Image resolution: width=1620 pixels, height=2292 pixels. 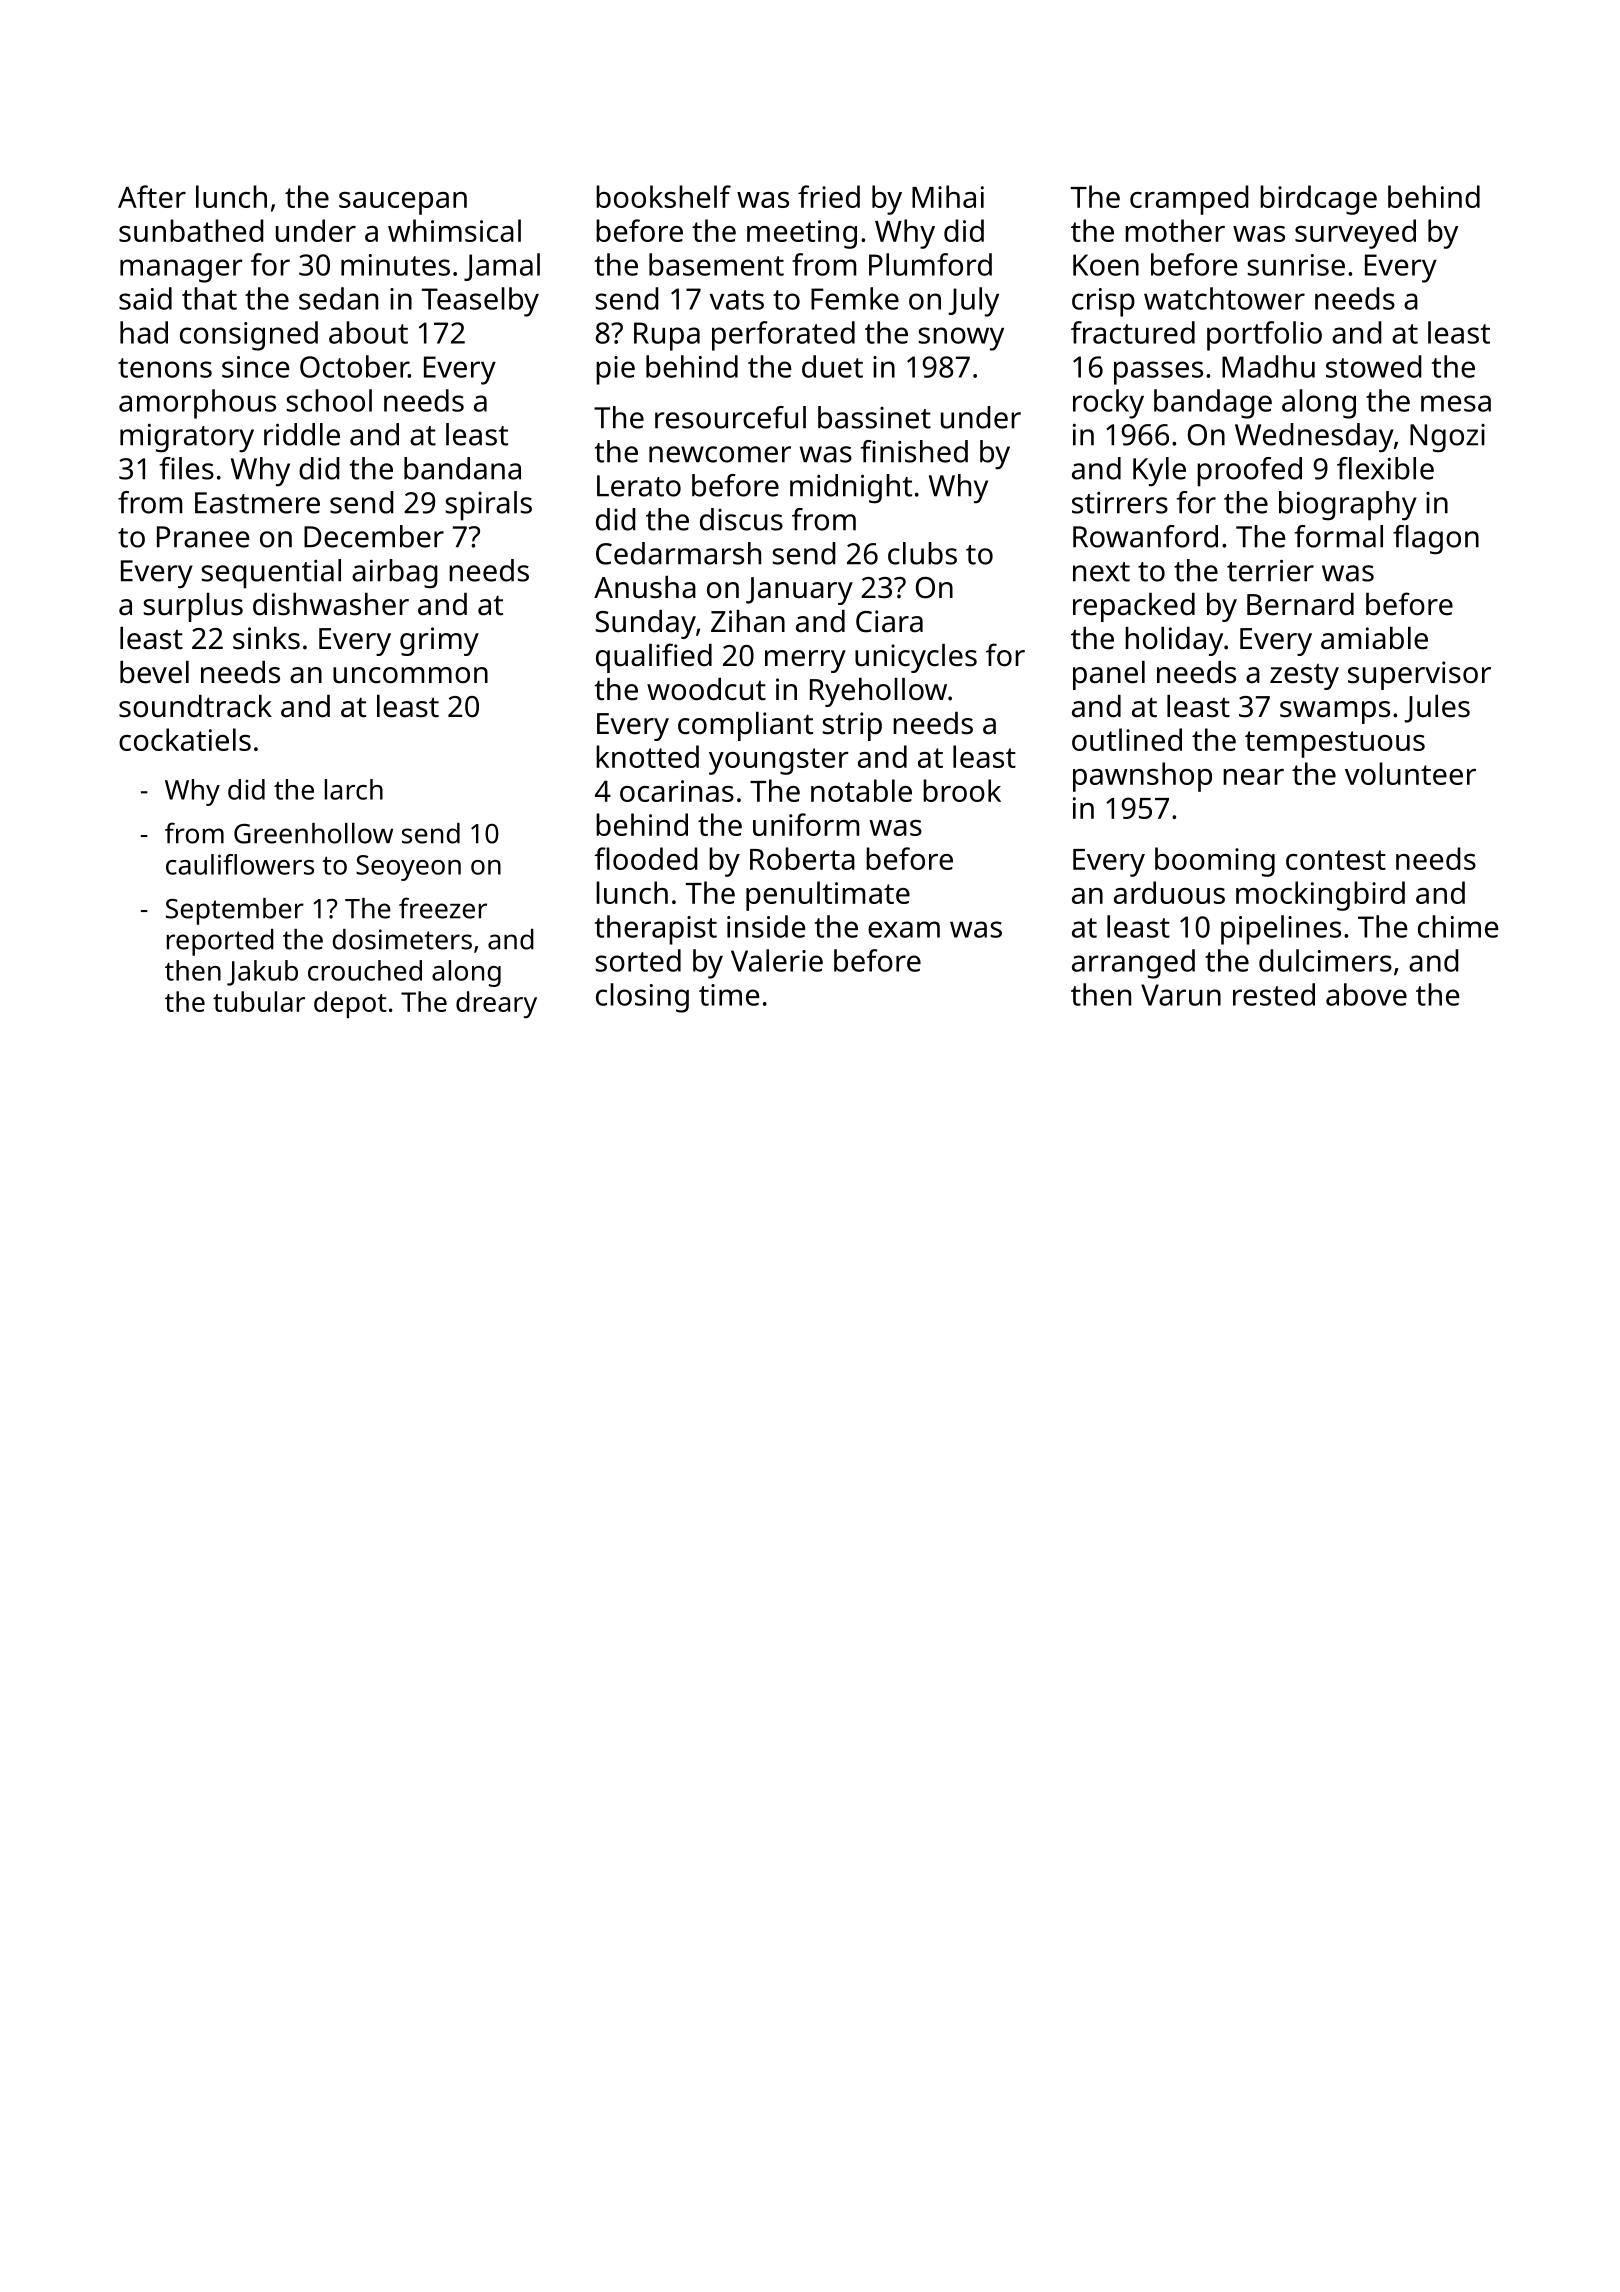 What do you see at coordinates (462, 468) in the document?
I see `bandana` at bounding box center [462, 468].
